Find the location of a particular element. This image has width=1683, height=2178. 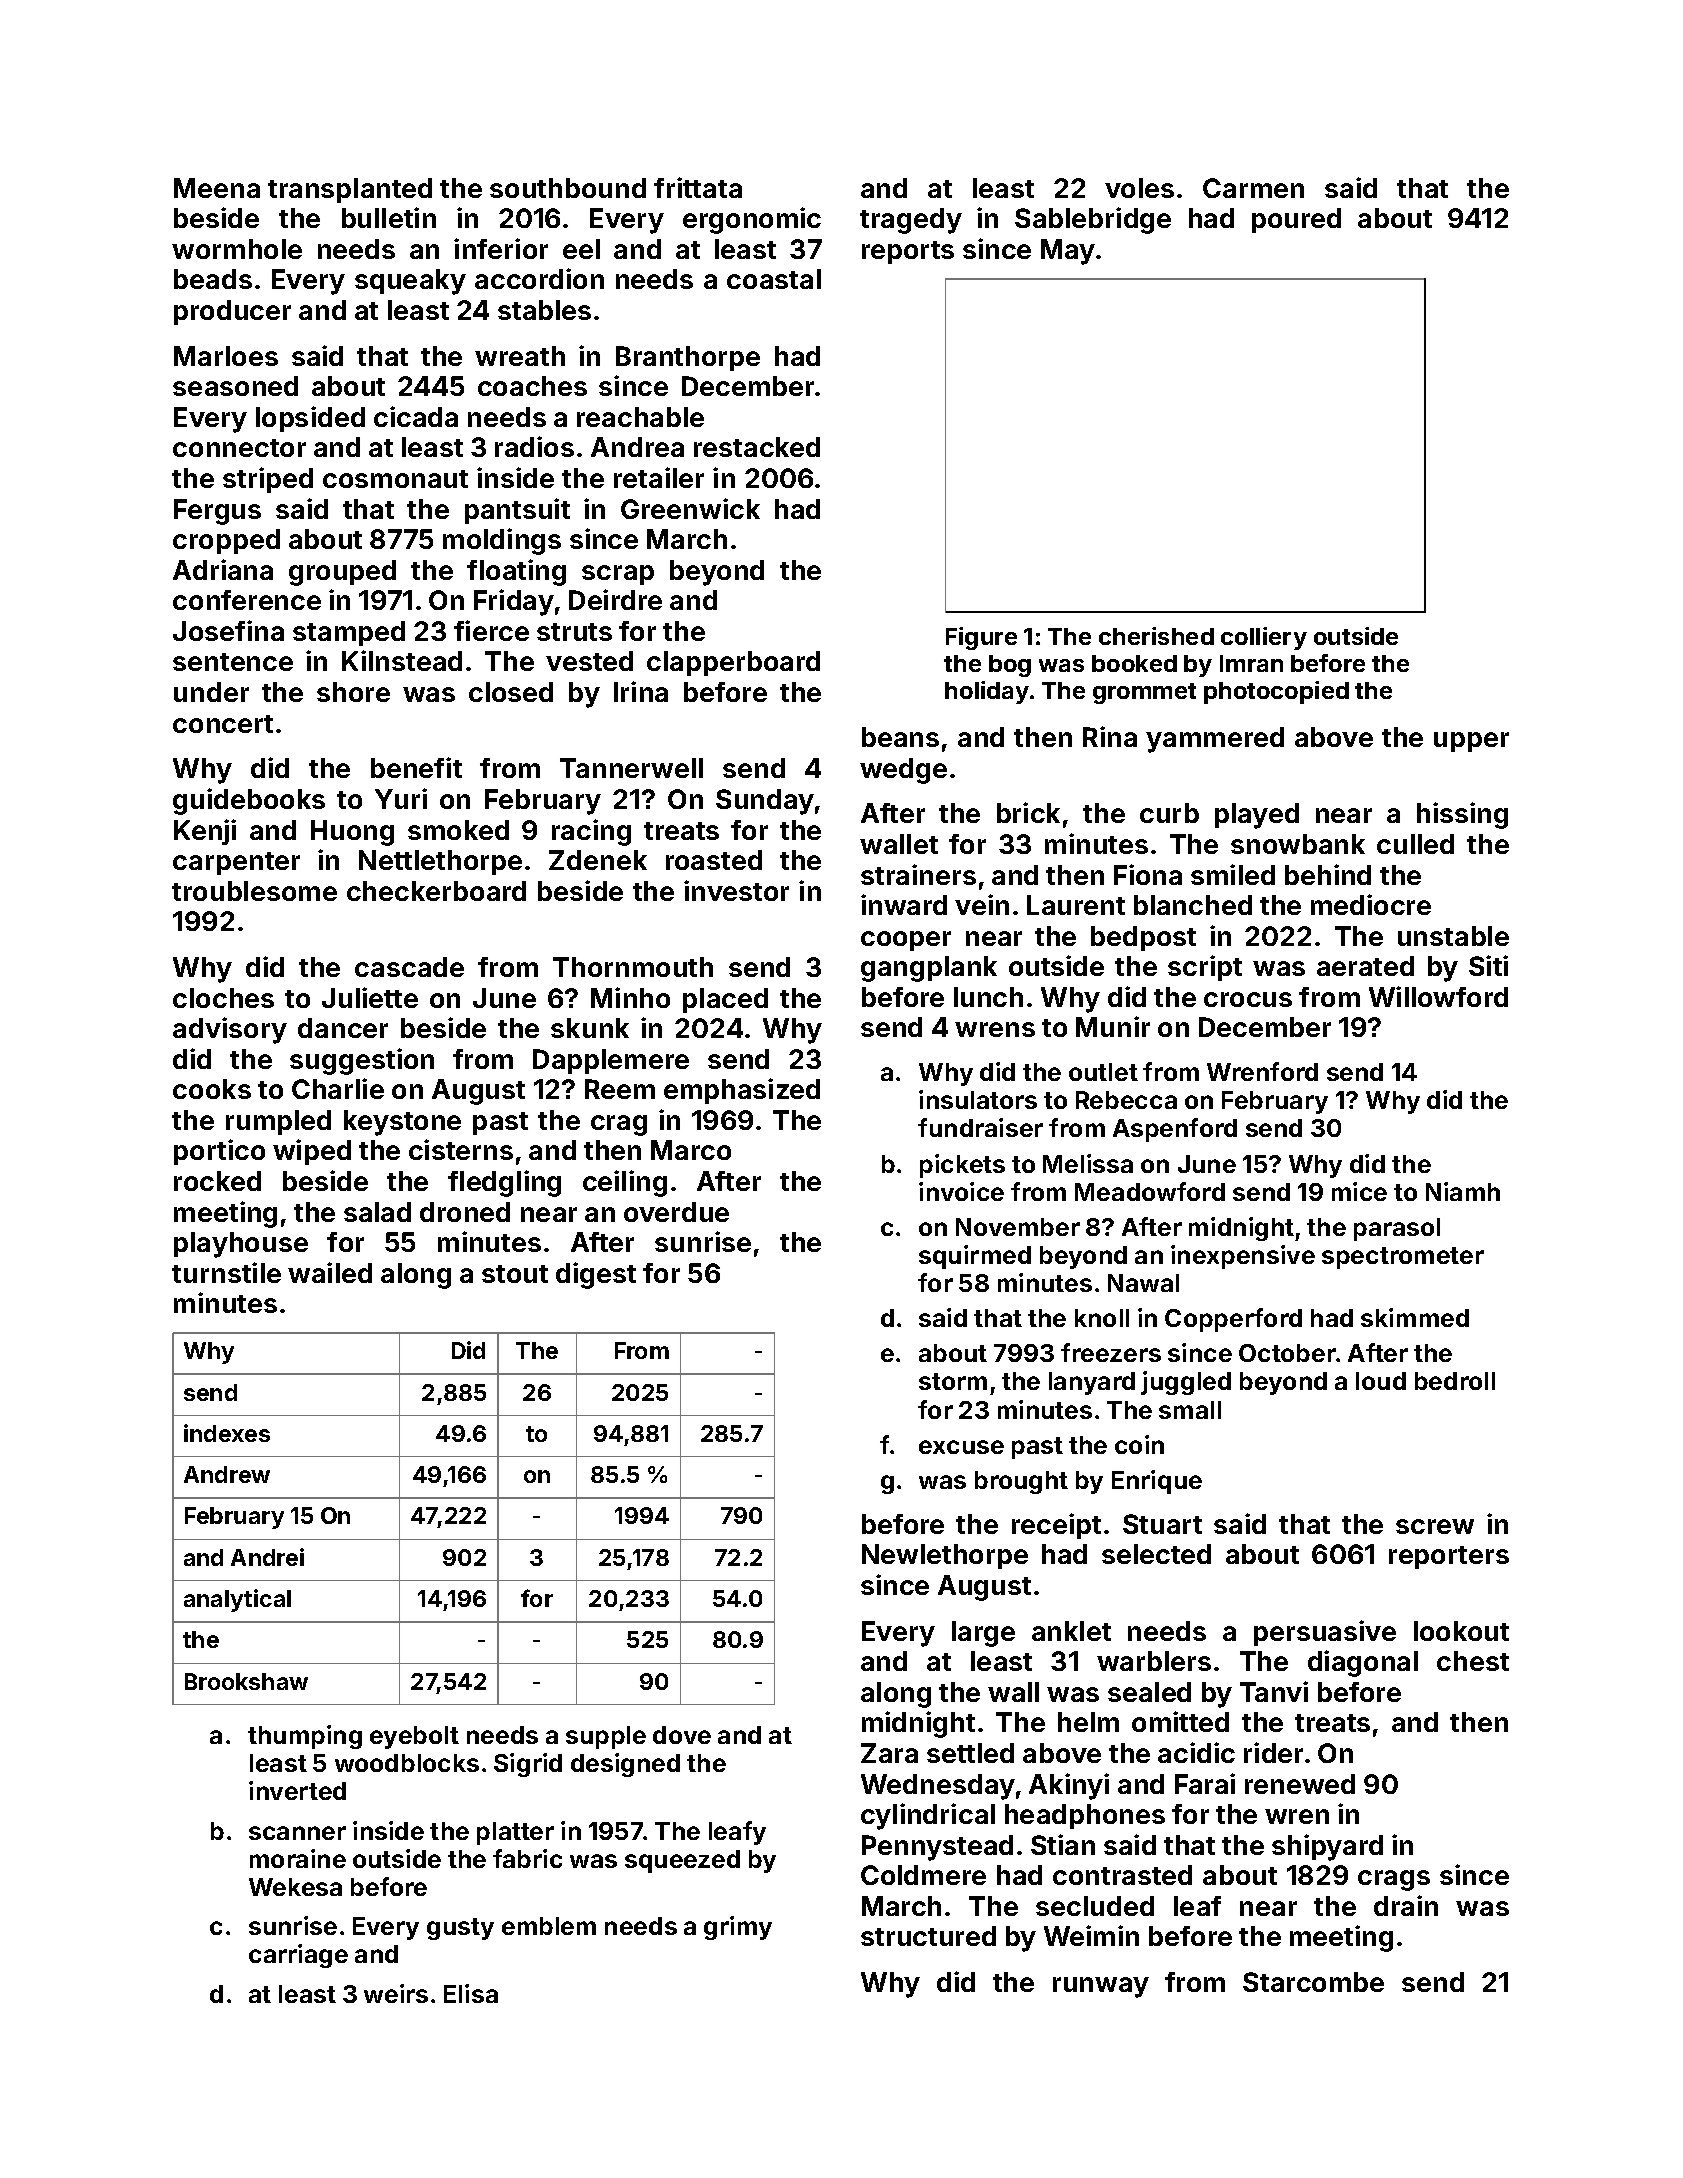

cylindrical is located at coordinates (928, 1816).
